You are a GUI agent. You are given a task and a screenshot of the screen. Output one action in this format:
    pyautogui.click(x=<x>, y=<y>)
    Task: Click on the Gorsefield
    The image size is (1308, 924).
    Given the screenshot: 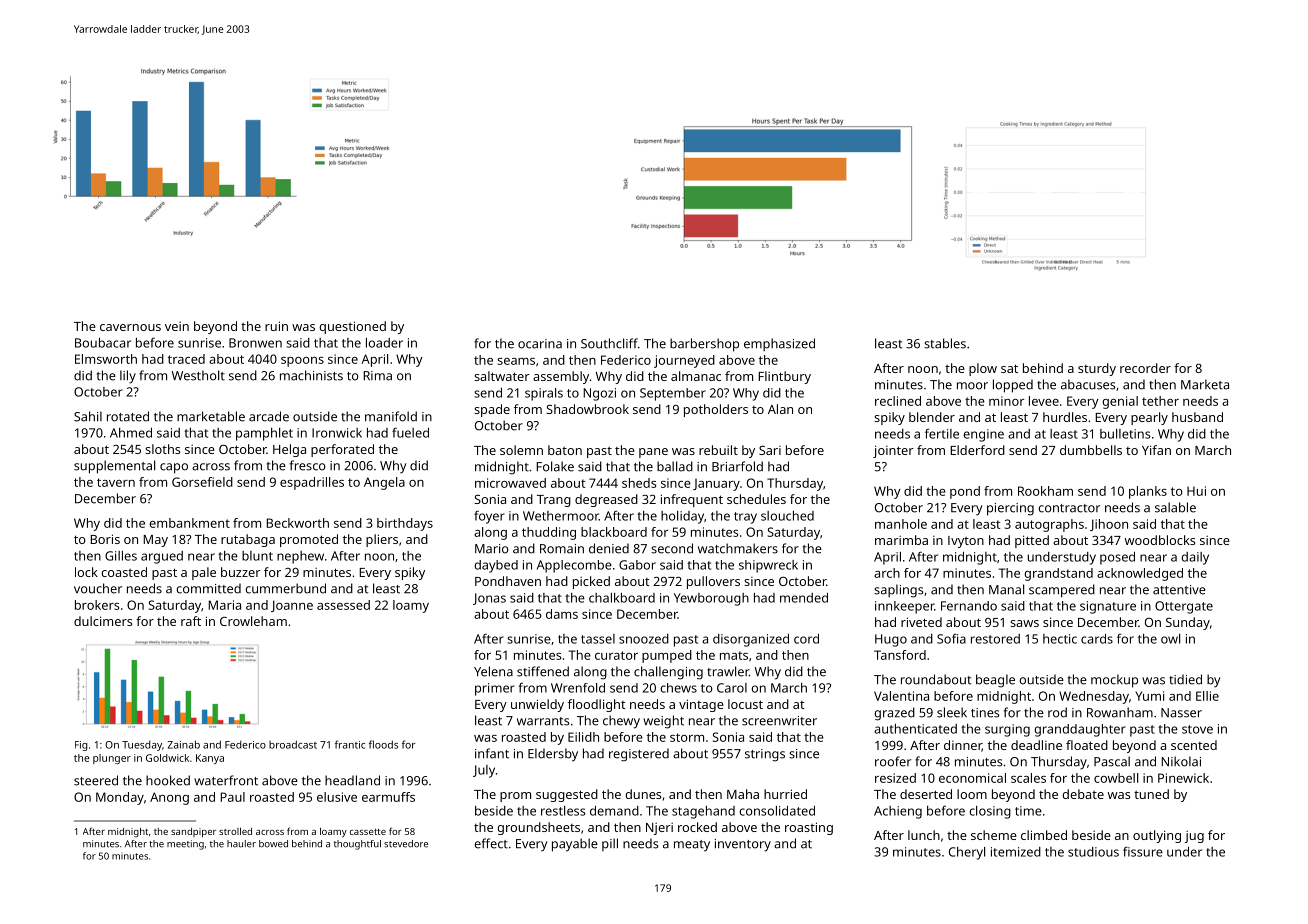 What is the action you would take?
    pyautogui.click(x=202, y=482)
